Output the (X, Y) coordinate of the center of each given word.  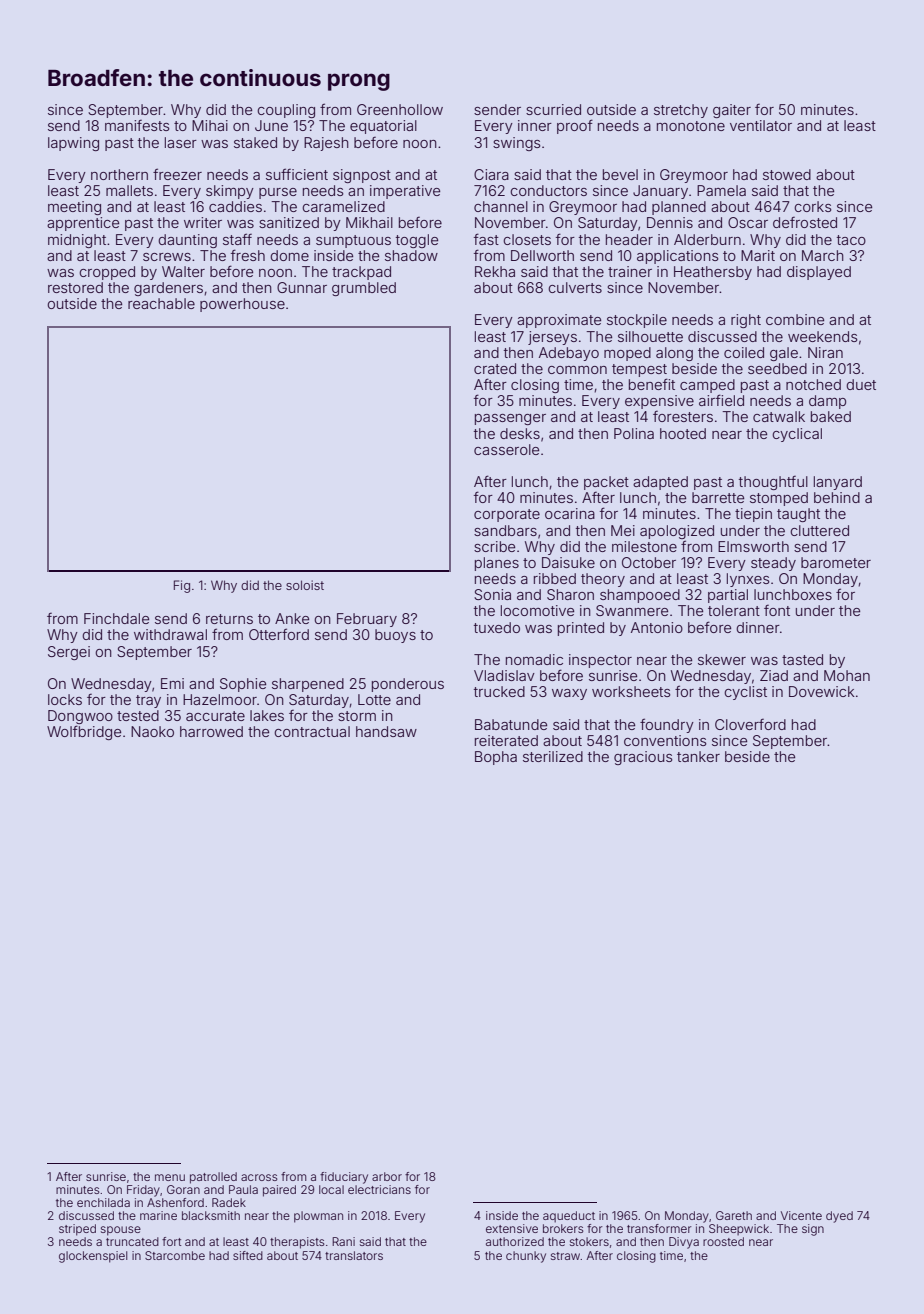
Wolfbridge (84, 732)
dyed (839, 1217)
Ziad (774, 675)
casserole (506, 449)
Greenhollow (400, 109)
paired (279, 1191)
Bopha (496, 758)
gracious (643, 758)
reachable (161, 303)
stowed (787, 174)
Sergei (69, 653)
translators (354, 1255)
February (367, 620)
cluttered (819, 530)
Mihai (210, 125)
